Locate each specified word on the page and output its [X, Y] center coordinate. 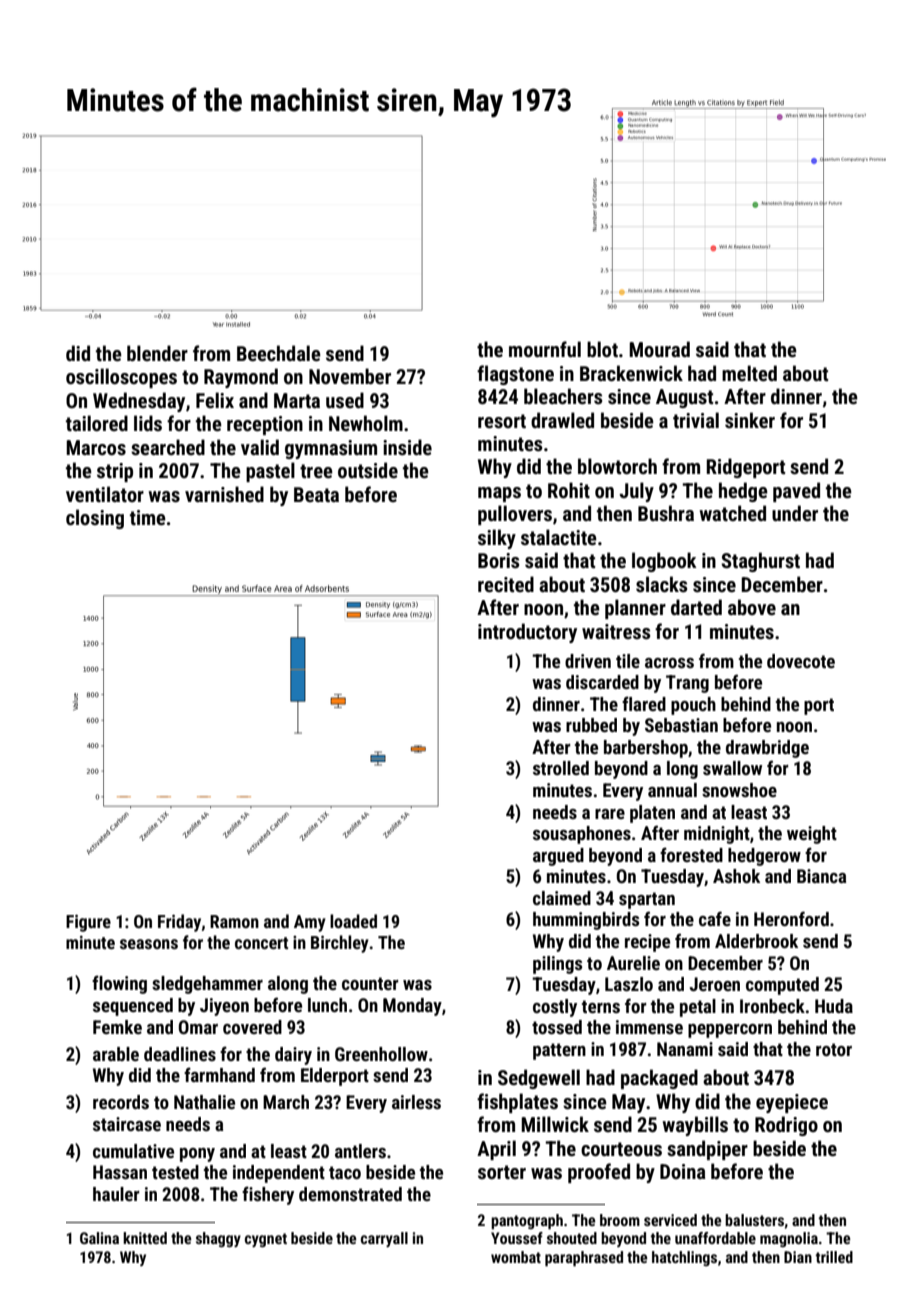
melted [749, 373]
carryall [384, 1239]
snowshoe [739, 790]
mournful [545, 349]
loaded [353, 921]
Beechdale [279, 353]
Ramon [234, 921]
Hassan [120, 1172]
